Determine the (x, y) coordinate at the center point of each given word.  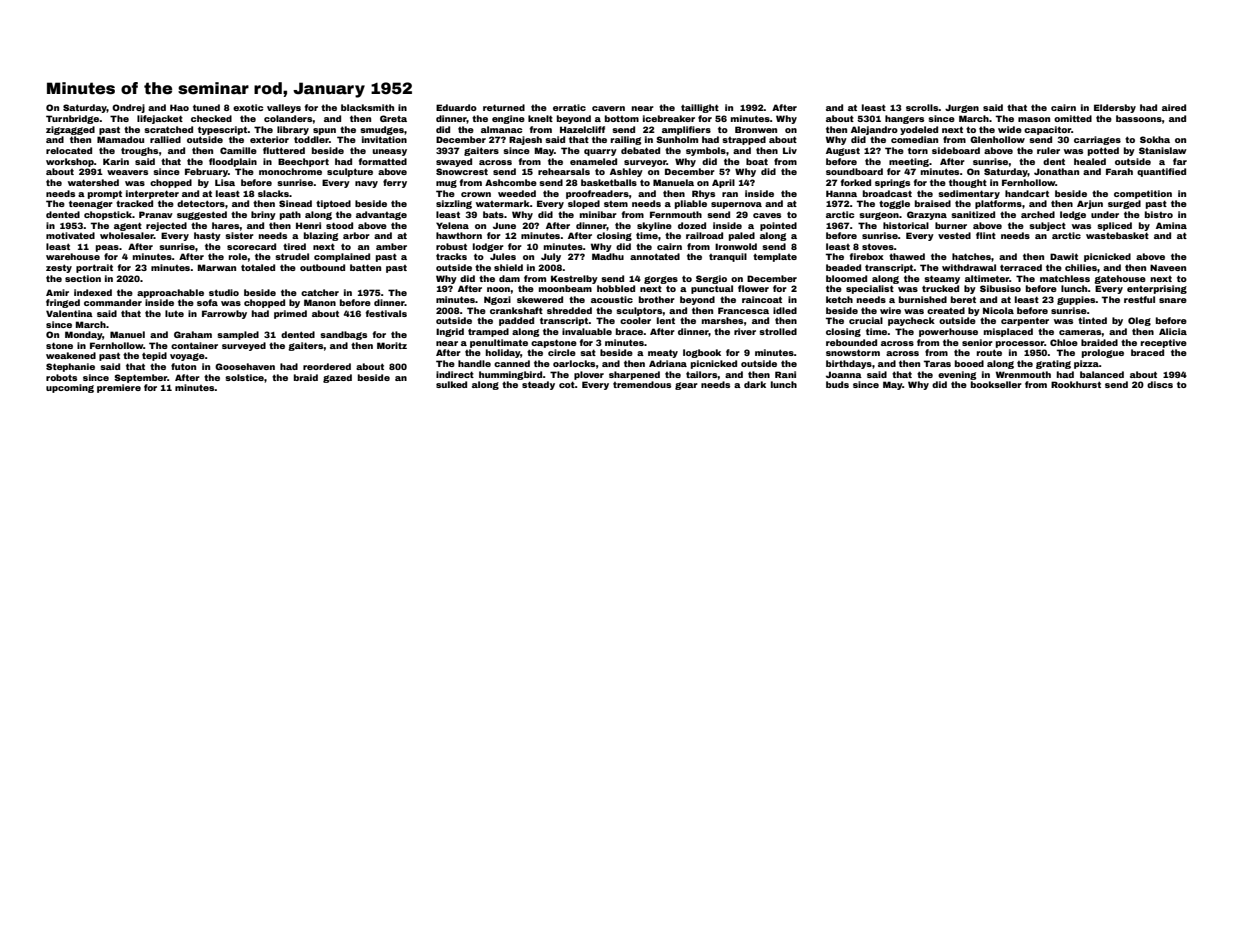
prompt (105, 194)
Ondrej (128, 108)
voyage (187, 357)
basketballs (609, 182)
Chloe (1064, 342)
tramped (488, 332)
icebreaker (669, 118)
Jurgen (962, 108)
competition (1143, 194)
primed (290, 314)
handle (474, 363)
